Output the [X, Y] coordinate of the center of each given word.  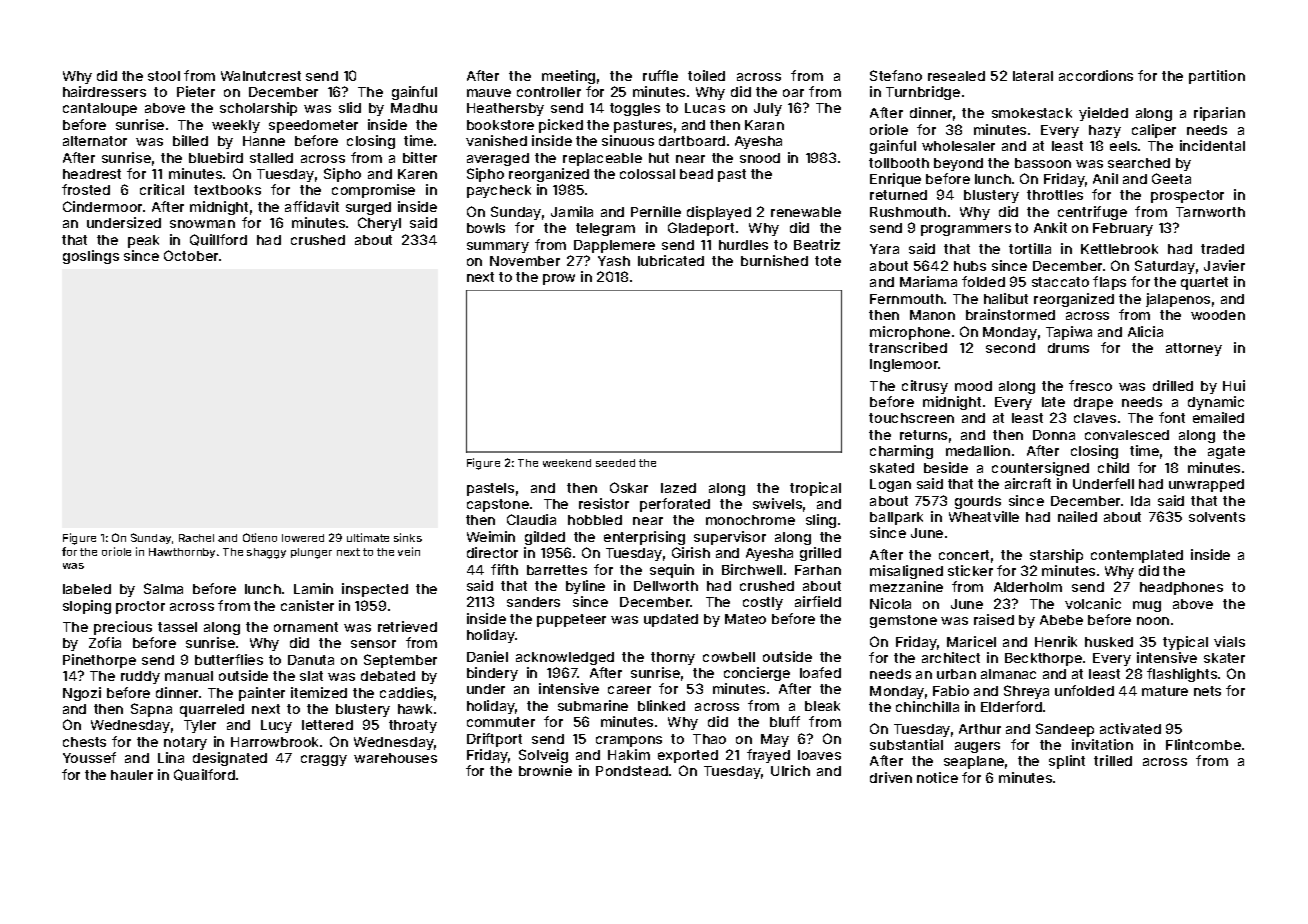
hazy [1105, 131]
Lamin [313, 588]
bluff [785, 721]
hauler [132, 775]
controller [549, 92]
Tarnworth [1210, 212]
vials [1229, 641]
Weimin [491, 536]
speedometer [313, 126]
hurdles [743, 245]
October [191, 255]
